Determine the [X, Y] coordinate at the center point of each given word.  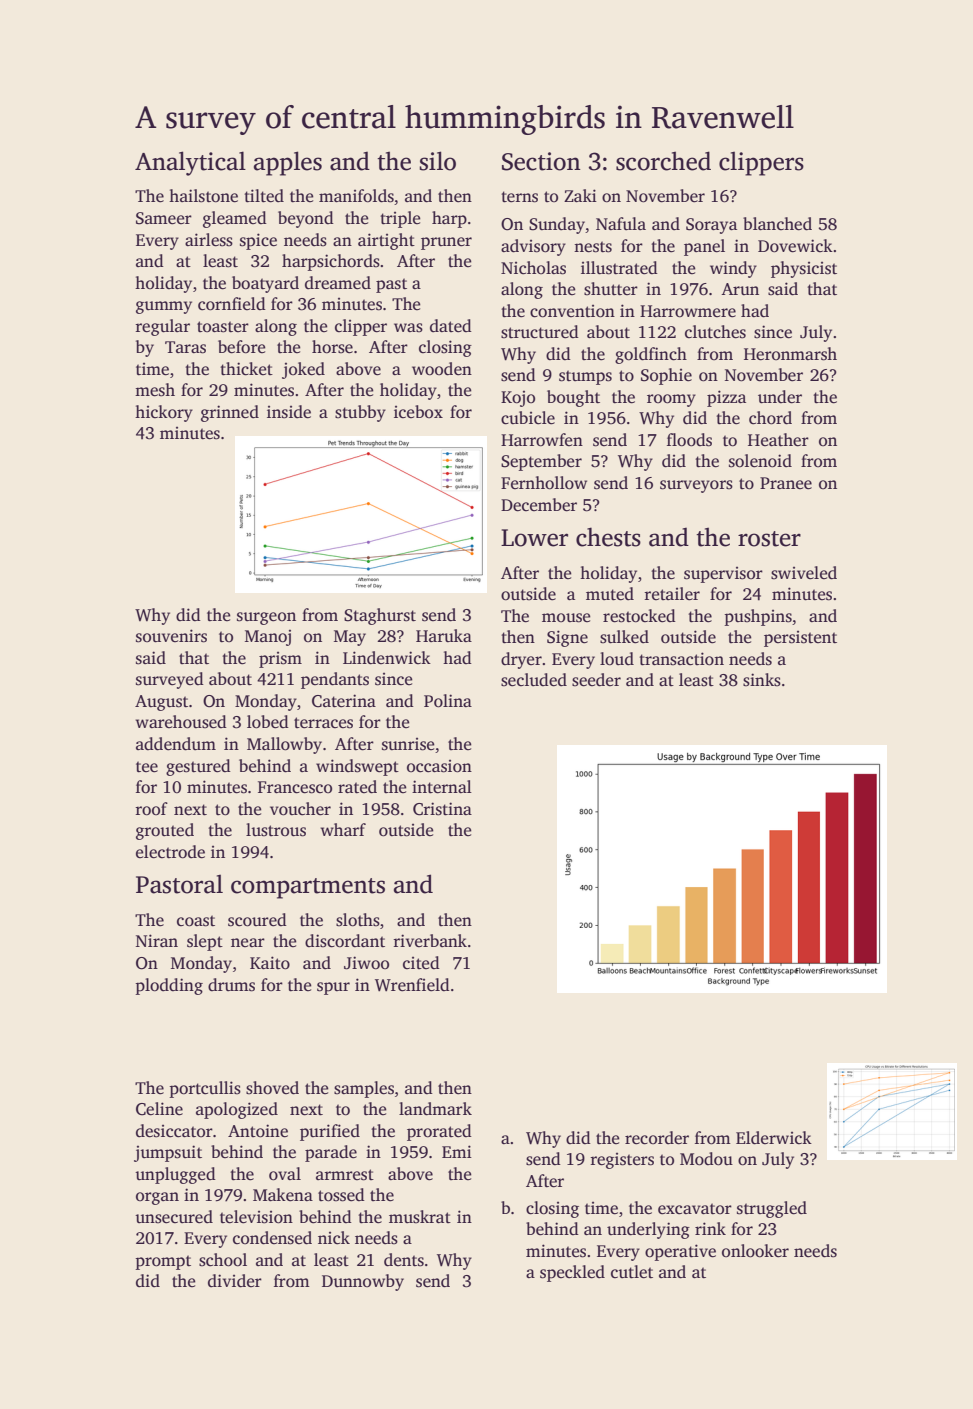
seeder [596, 680]
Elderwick [774, 1138]
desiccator [174, 1131]
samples [364, 1089]
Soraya [711, 226]
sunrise [408, 744]
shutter [611, 289]
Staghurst [380, 616]
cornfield [232, 304]
